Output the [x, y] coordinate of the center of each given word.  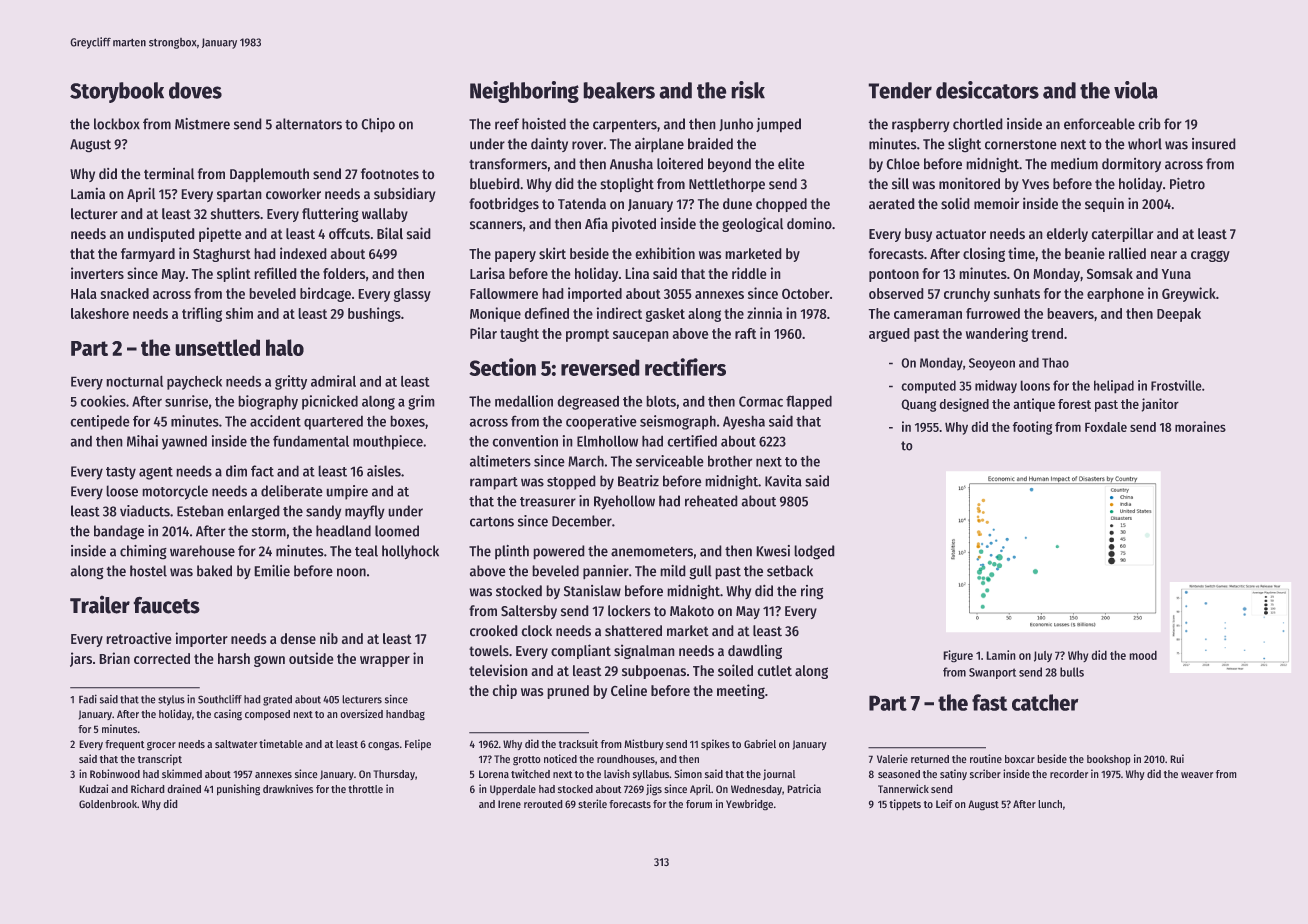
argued [889, 335]
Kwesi [773, 551]
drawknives [288, 789]
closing [984, 254]
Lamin [1001, 655]
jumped [778, 125]
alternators [309, 124]
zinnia [764, 313]
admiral [333, 381]
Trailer [100, 604]
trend [1047, 333]
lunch [1050, 804]
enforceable [1099, 124]
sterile [592, 804]
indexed [303, 253]
